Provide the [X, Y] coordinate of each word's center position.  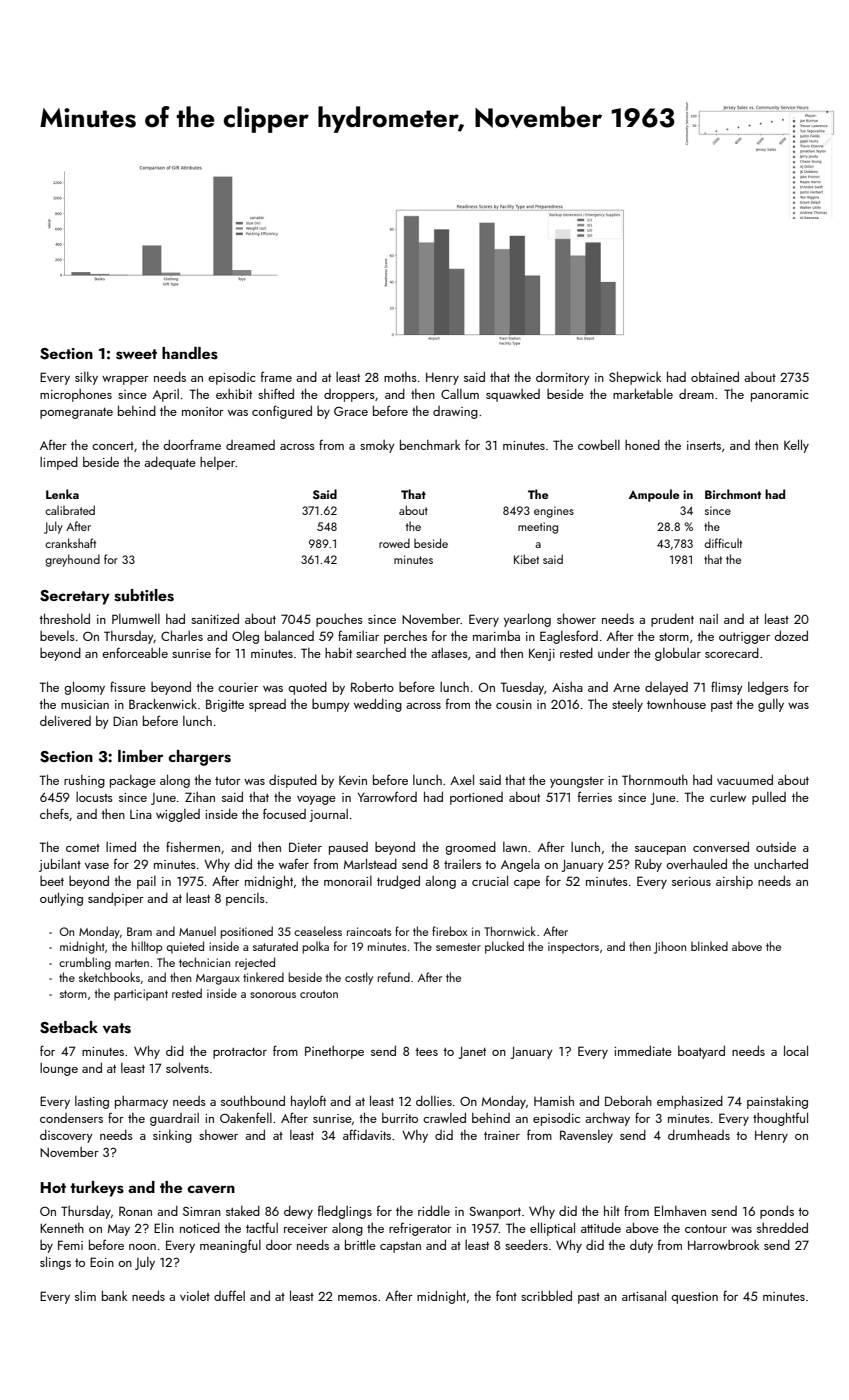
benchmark [430, 445]
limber [140, 756]
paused [348, 848]
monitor [203, 411]
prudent [672, 620]
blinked [709, 946]
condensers [71, 1118]
